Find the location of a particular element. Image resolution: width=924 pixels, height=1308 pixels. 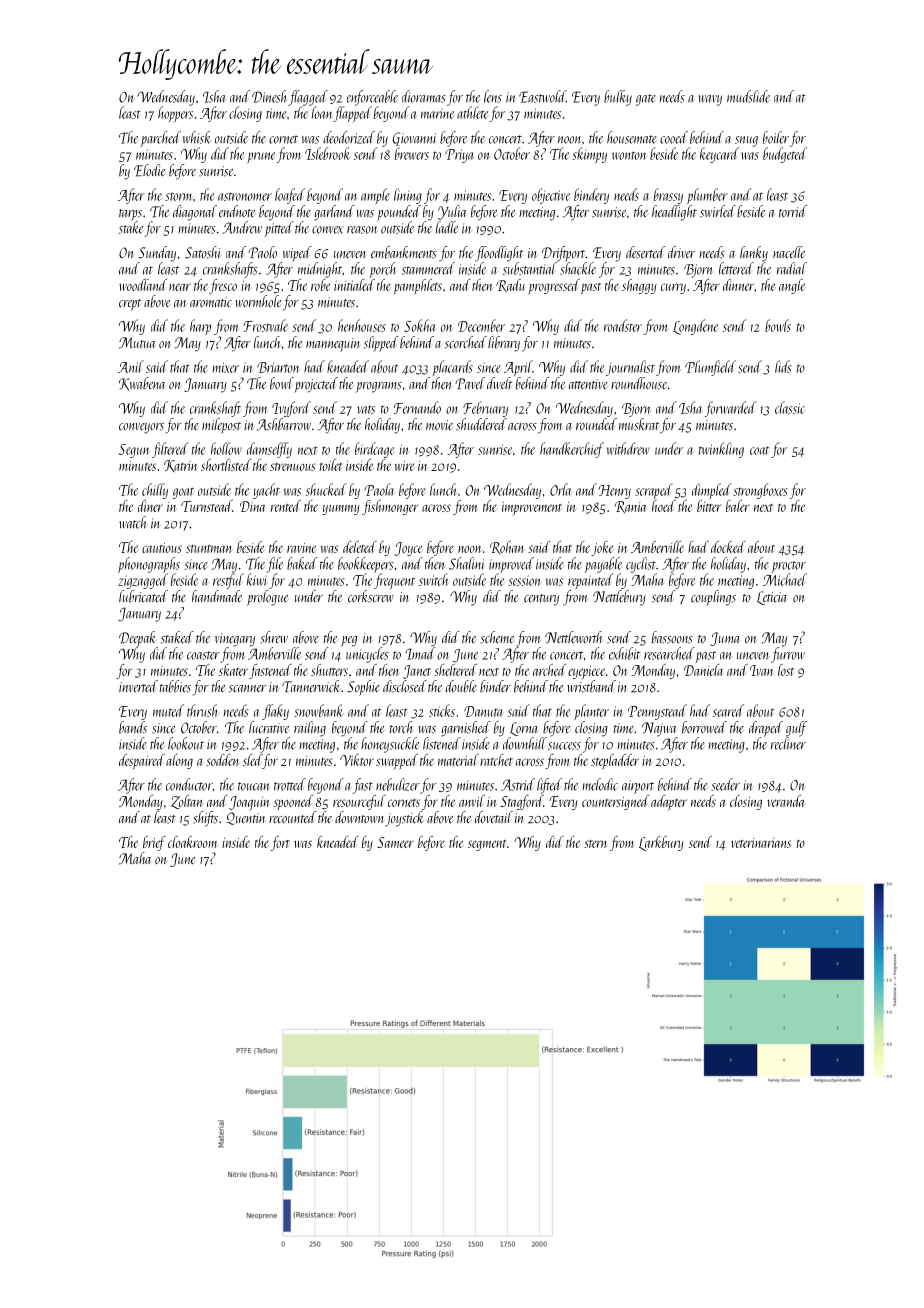

gate is located at coordinates (646, 100).
